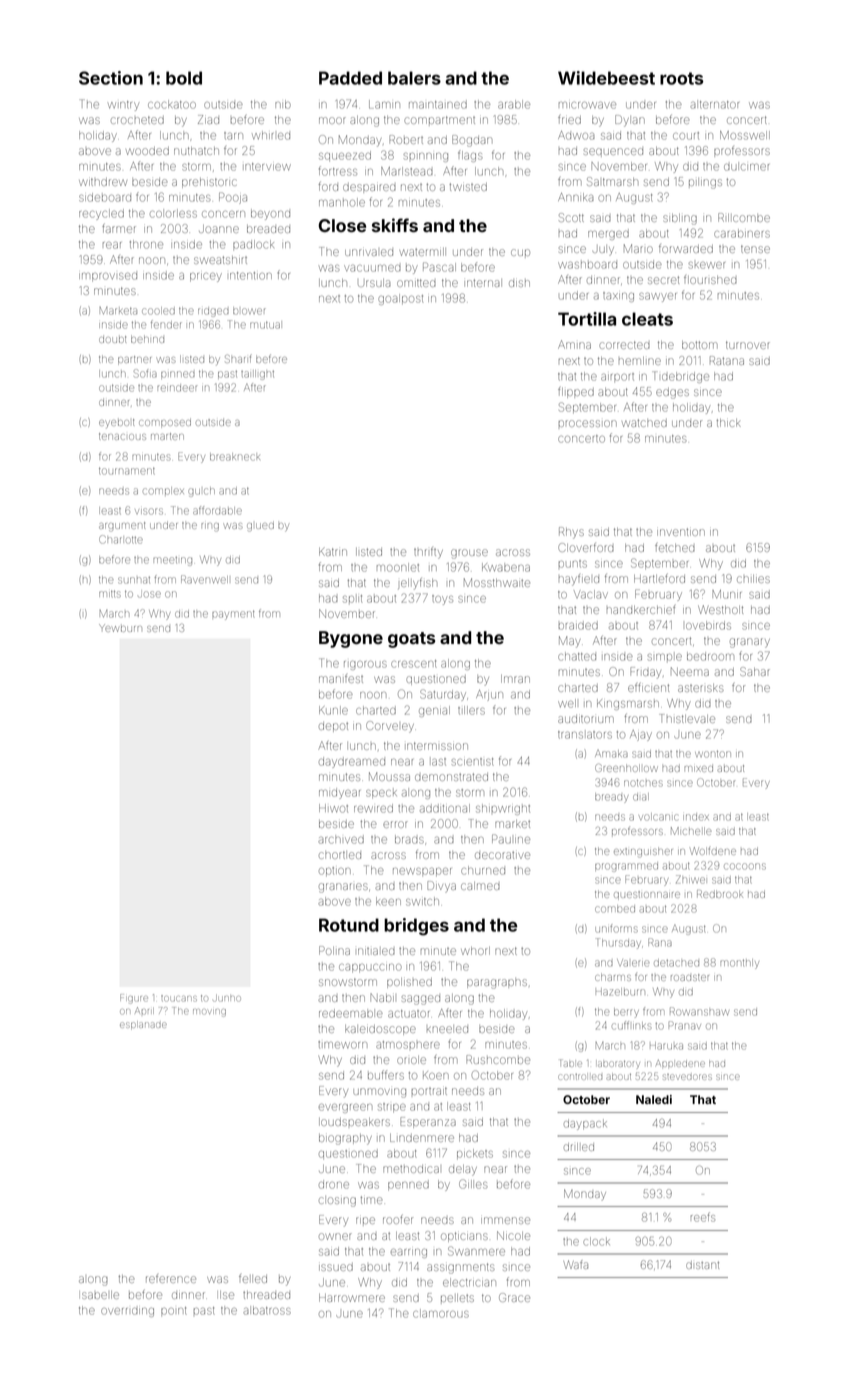  I want to click on monthly, so click(739, 964).
